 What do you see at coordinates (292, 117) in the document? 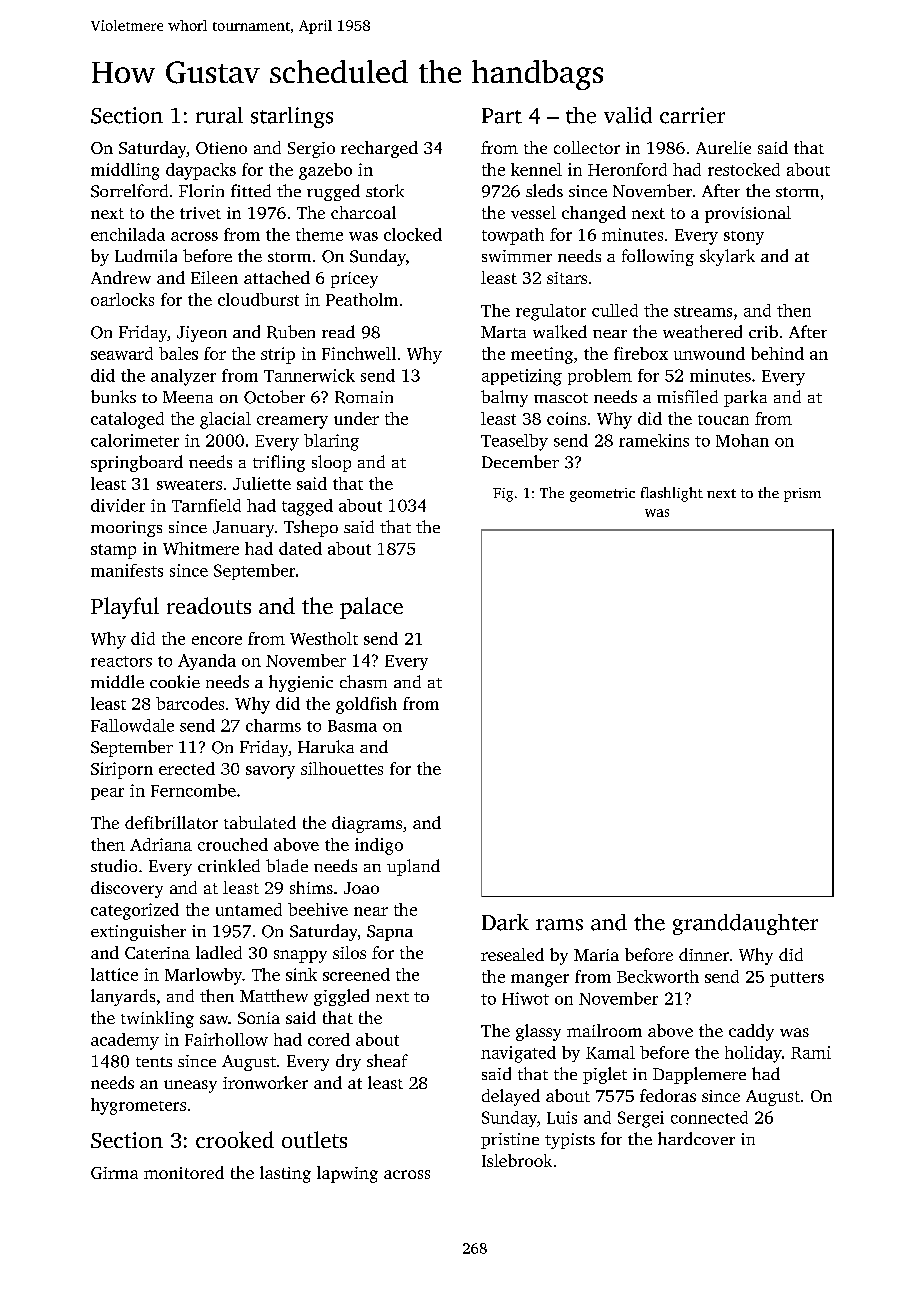
I see `starlings` at bounding box center [292, 117].
